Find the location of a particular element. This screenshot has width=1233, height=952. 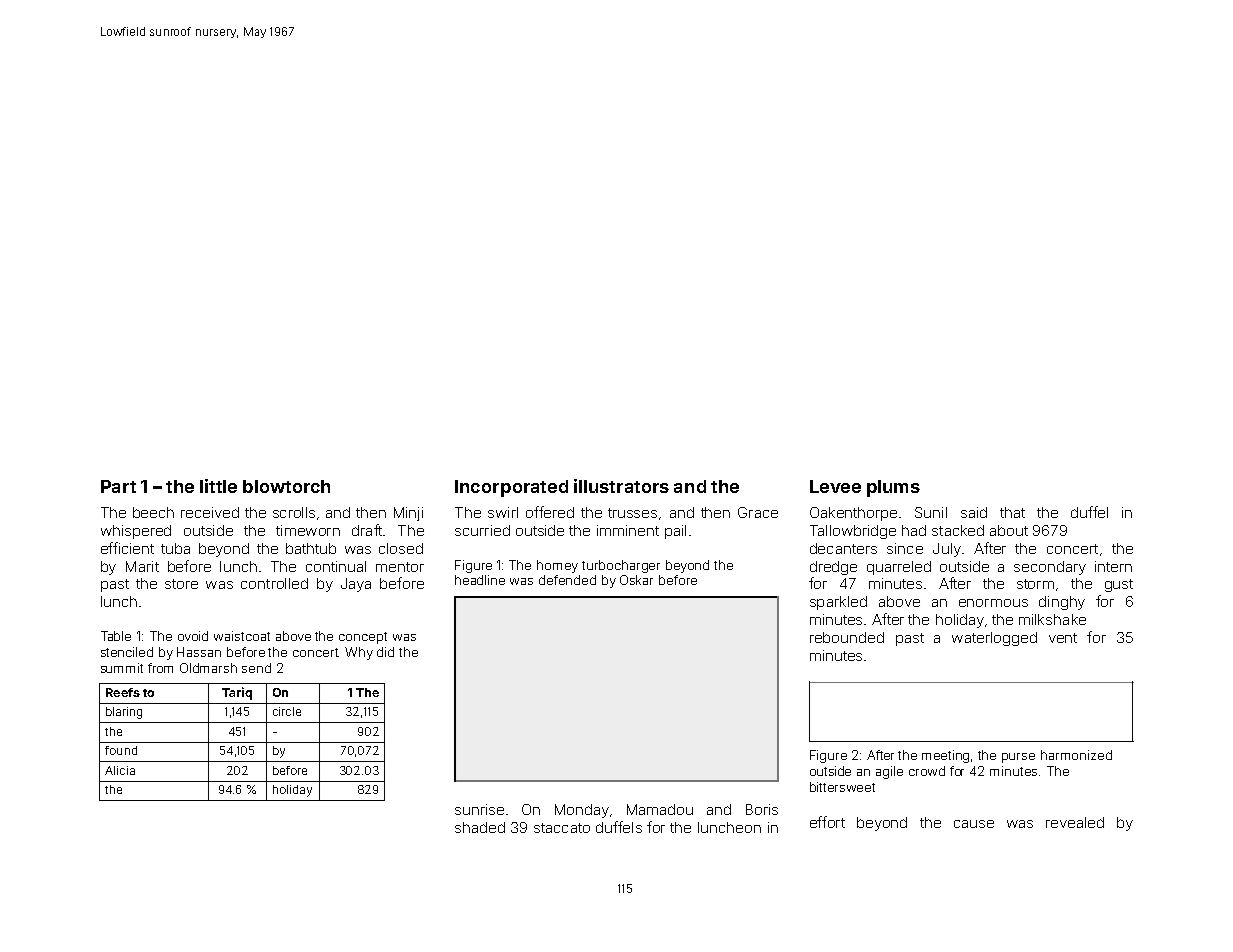

plums is located at coordinates (893, 488).
